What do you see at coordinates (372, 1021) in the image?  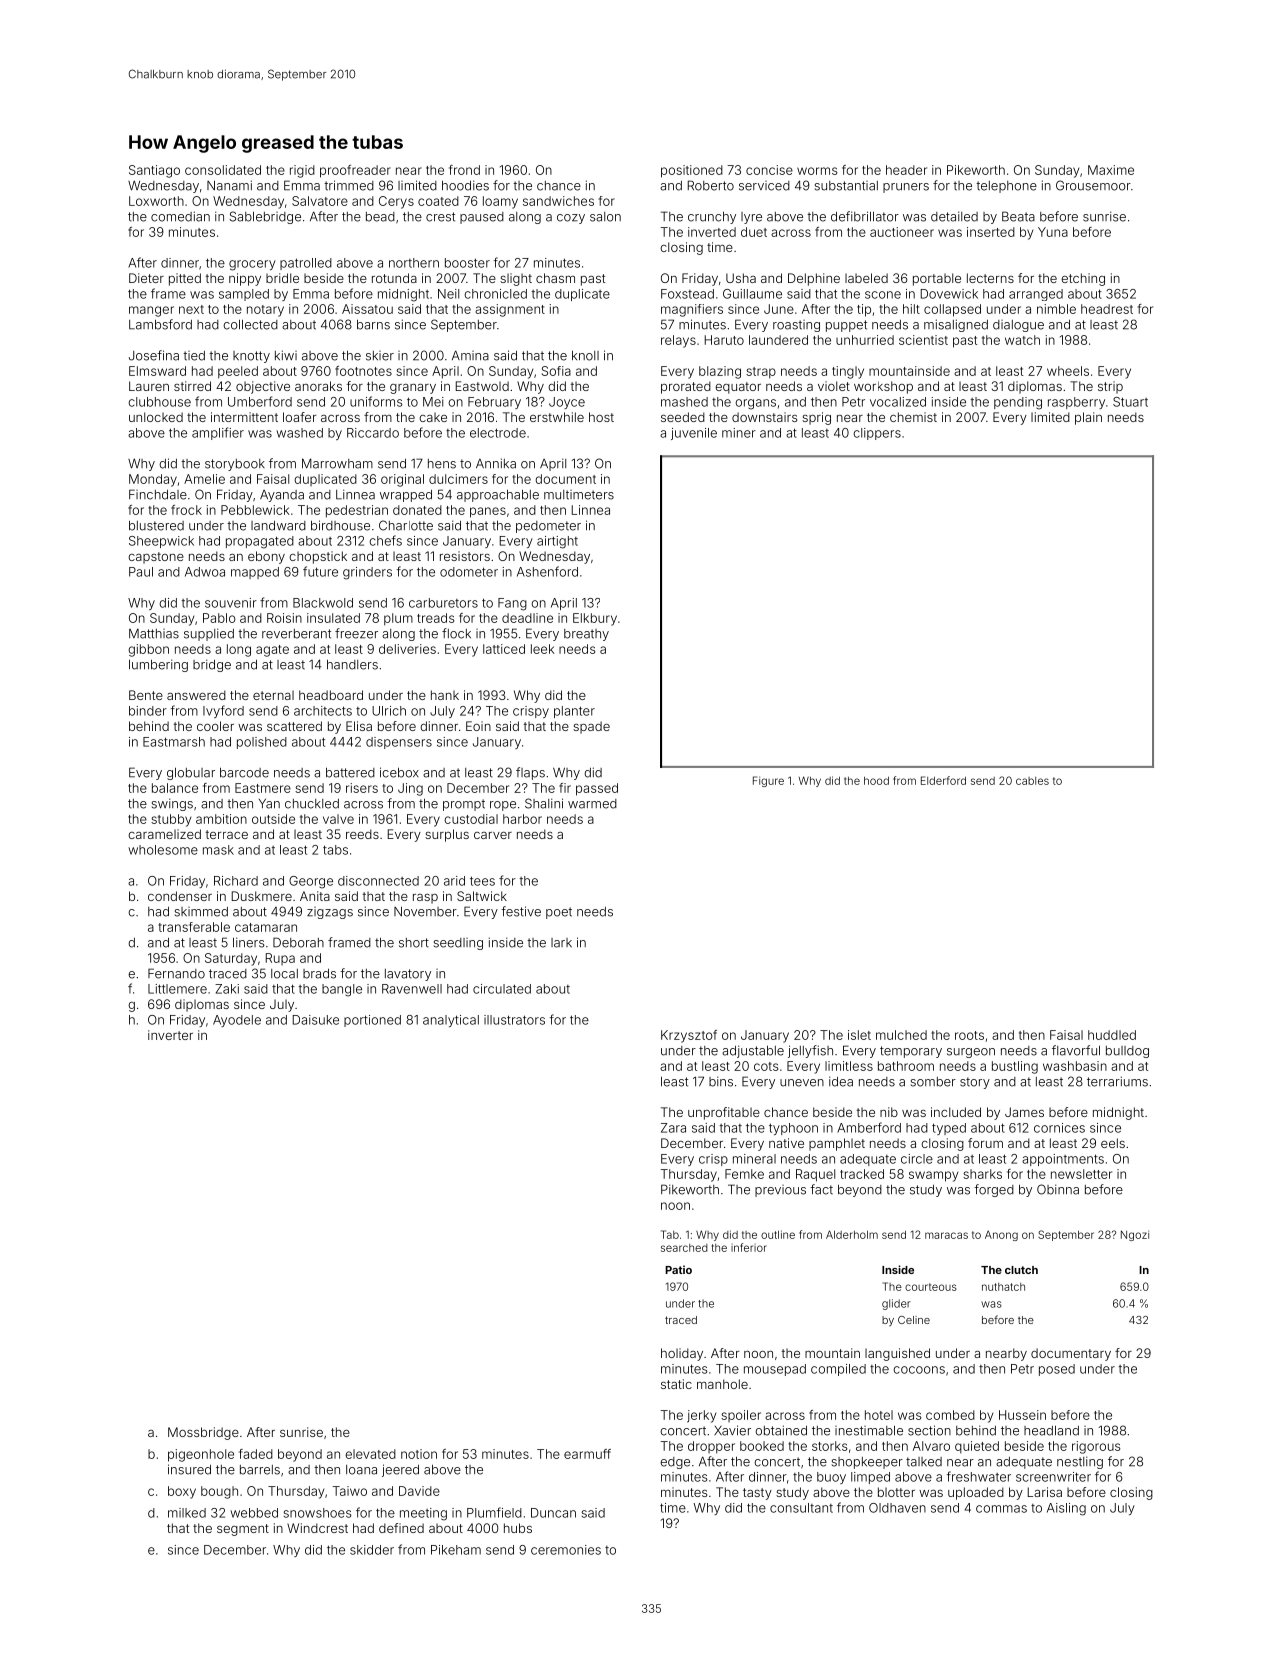 I see `portioned` at bounding box center [372, 1021].
